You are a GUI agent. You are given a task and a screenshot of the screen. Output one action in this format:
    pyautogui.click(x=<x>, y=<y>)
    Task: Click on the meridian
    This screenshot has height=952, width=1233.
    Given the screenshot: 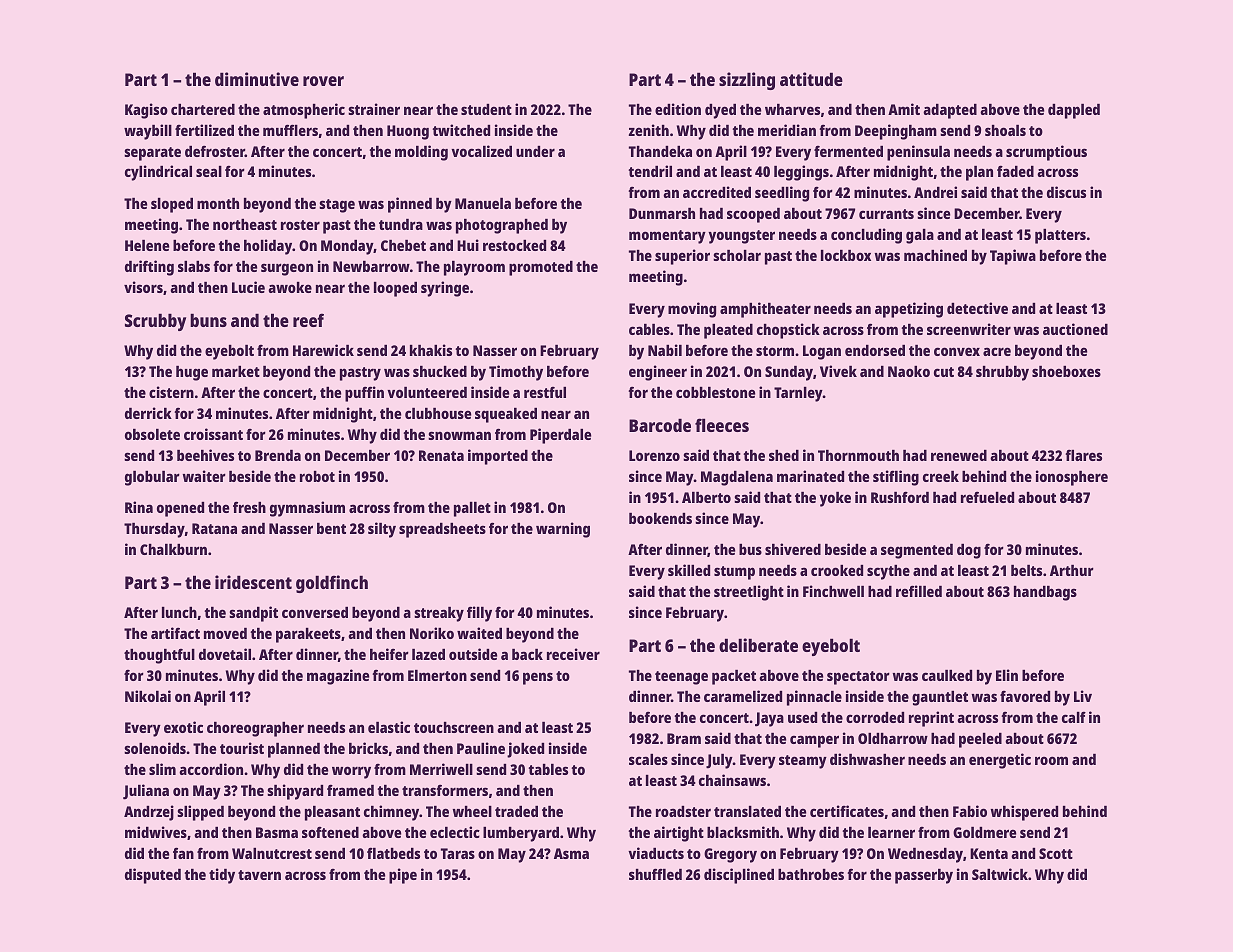 What is the action you would take?
    pyautogui.click(x=787, y=130)
